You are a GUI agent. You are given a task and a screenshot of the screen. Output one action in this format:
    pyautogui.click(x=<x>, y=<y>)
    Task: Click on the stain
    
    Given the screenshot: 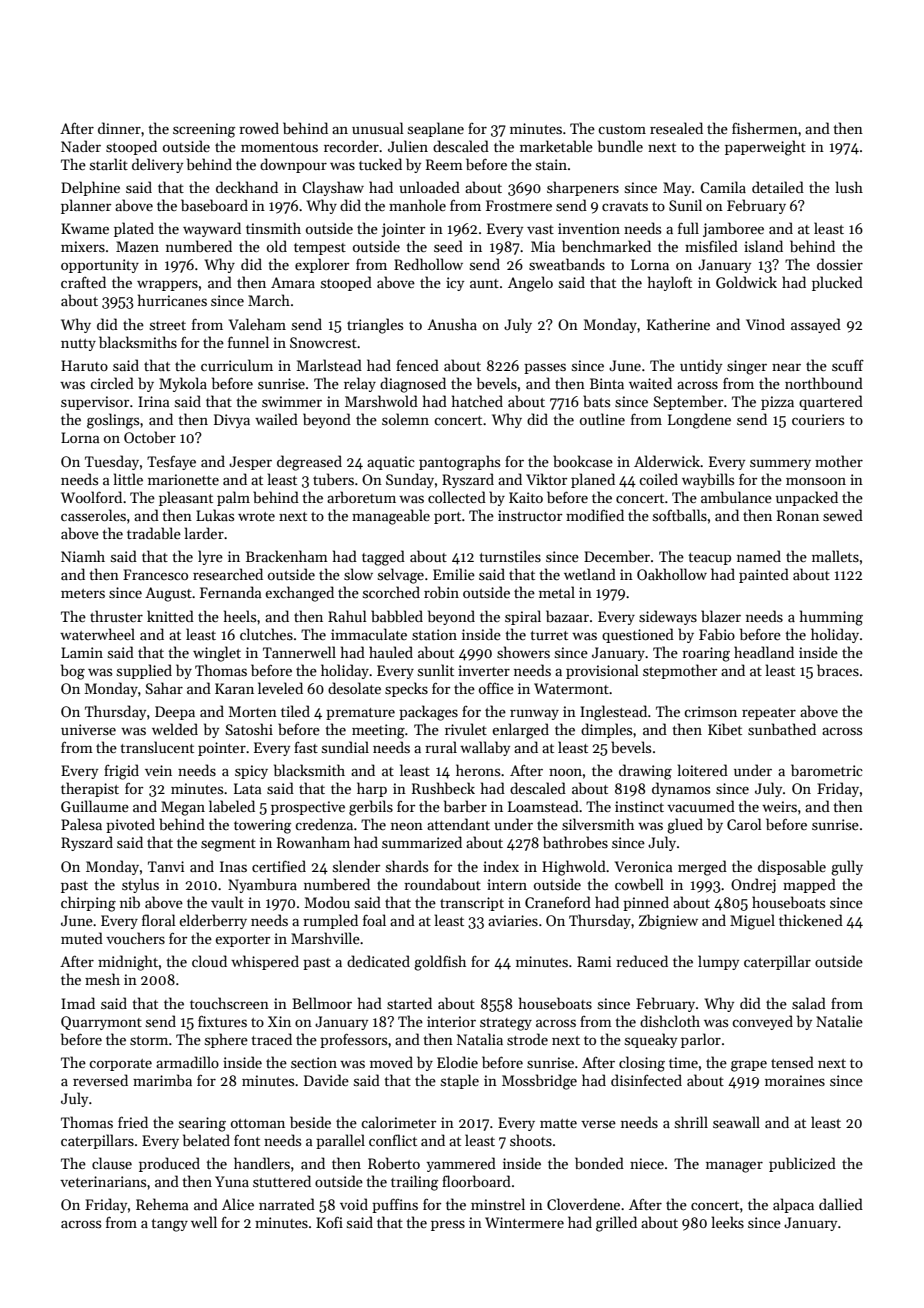 What is the action you would take?
    pyautogui.click(x=551, y=164)
